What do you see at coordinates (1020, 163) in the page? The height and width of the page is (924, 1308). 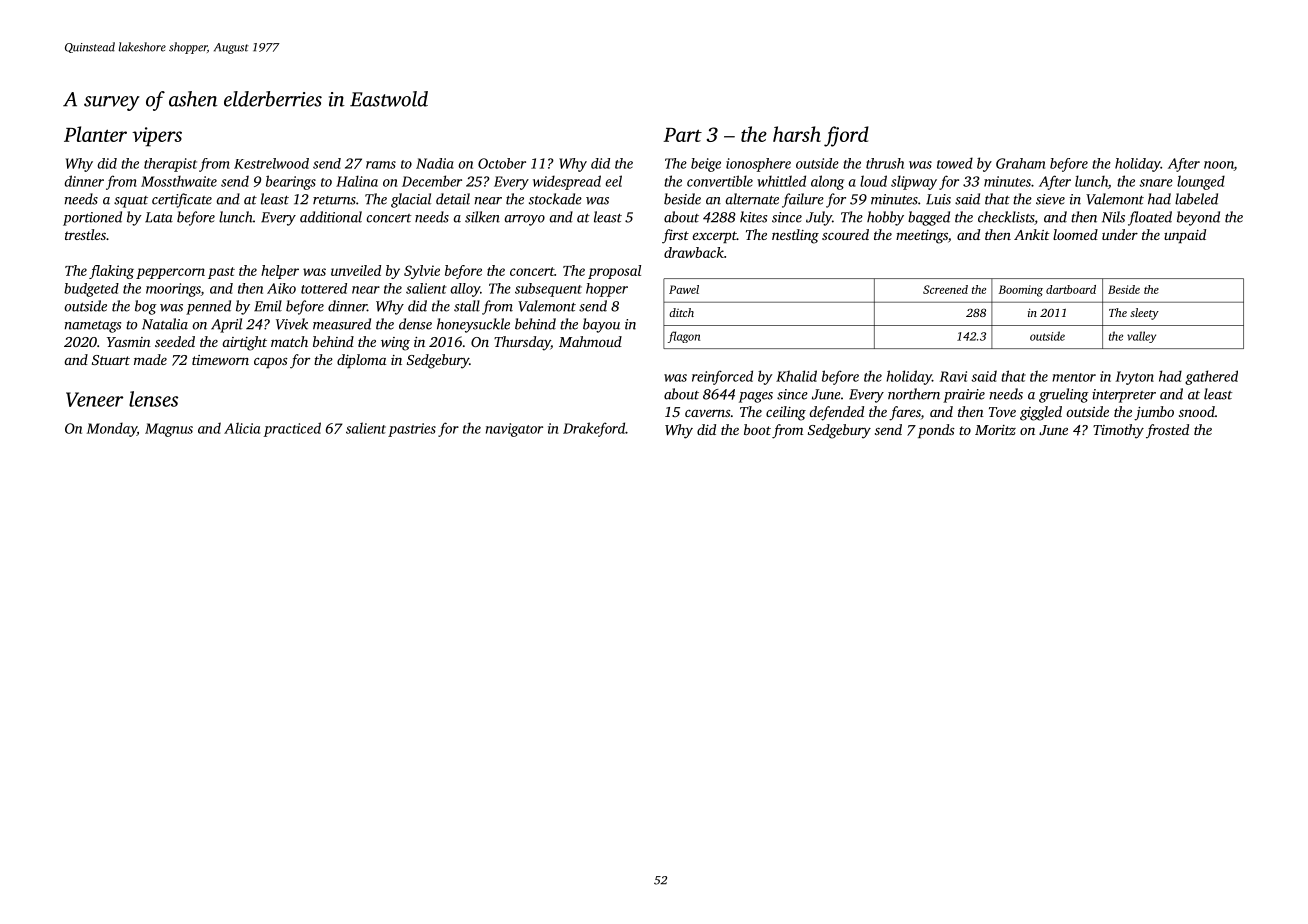 I see `Graham` at bounding box center [1020, 163].
